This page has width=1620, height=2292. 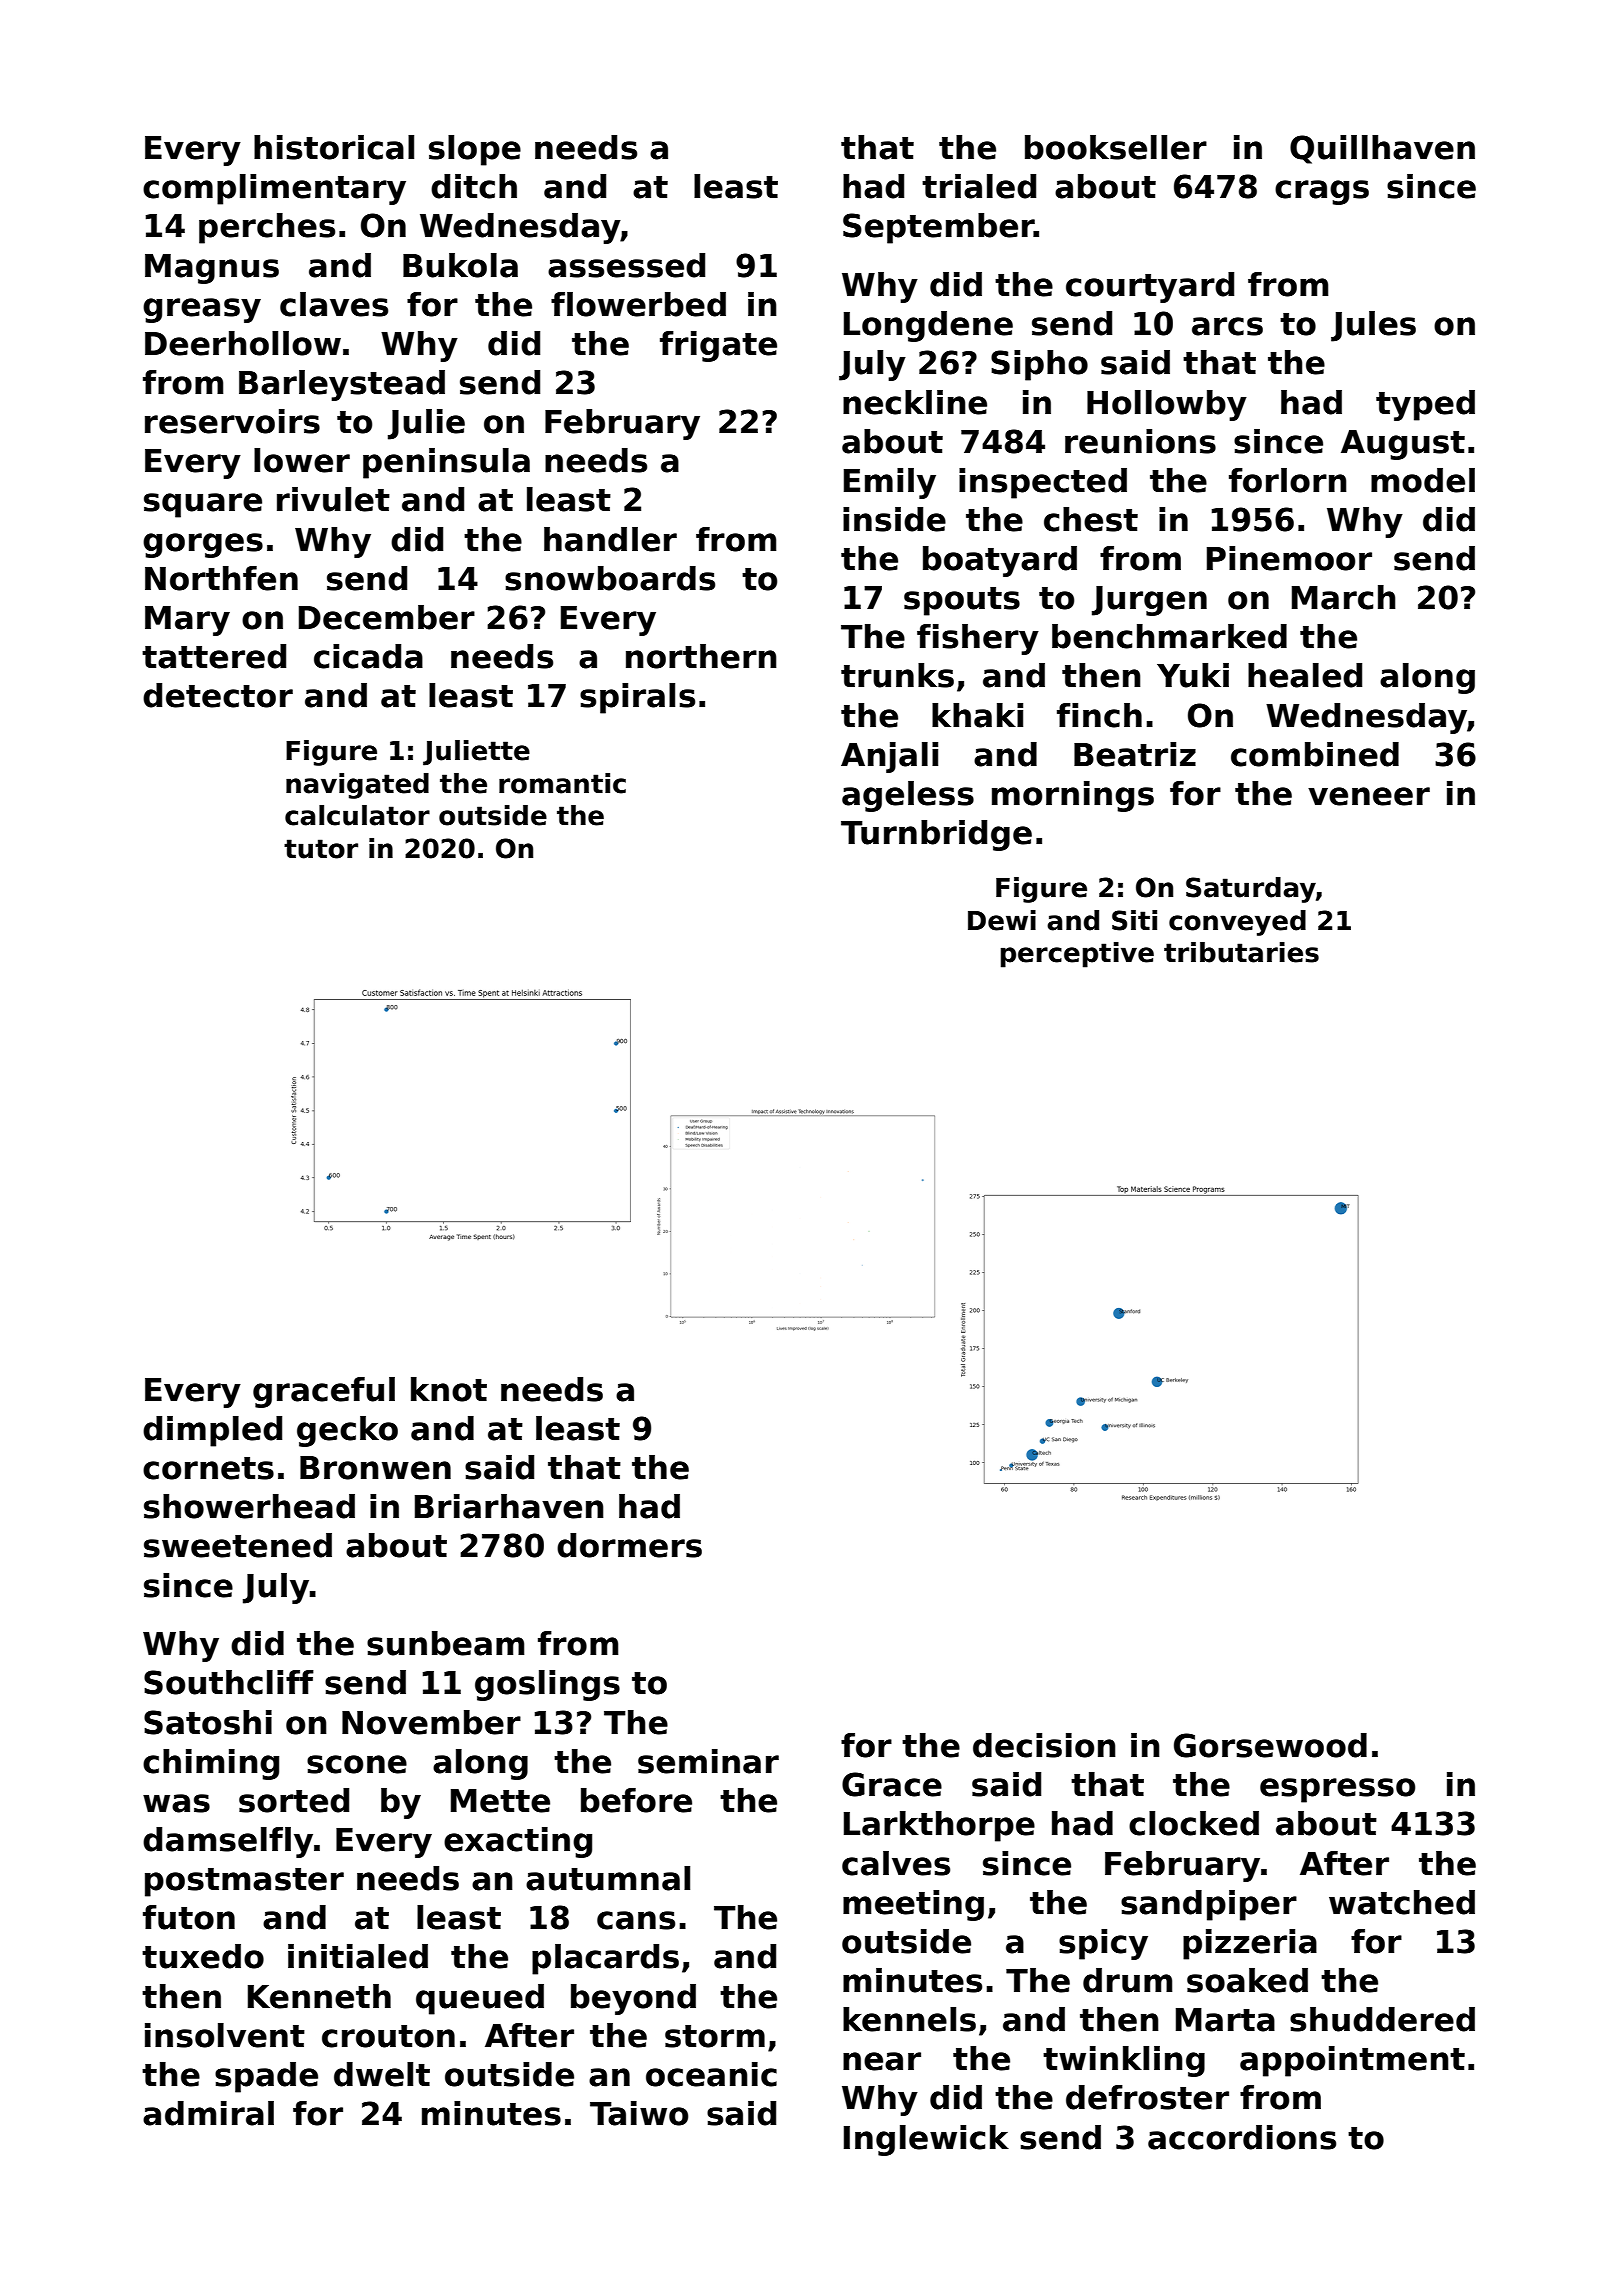 I want to click on admiral, so click(x=208, y=2113).
